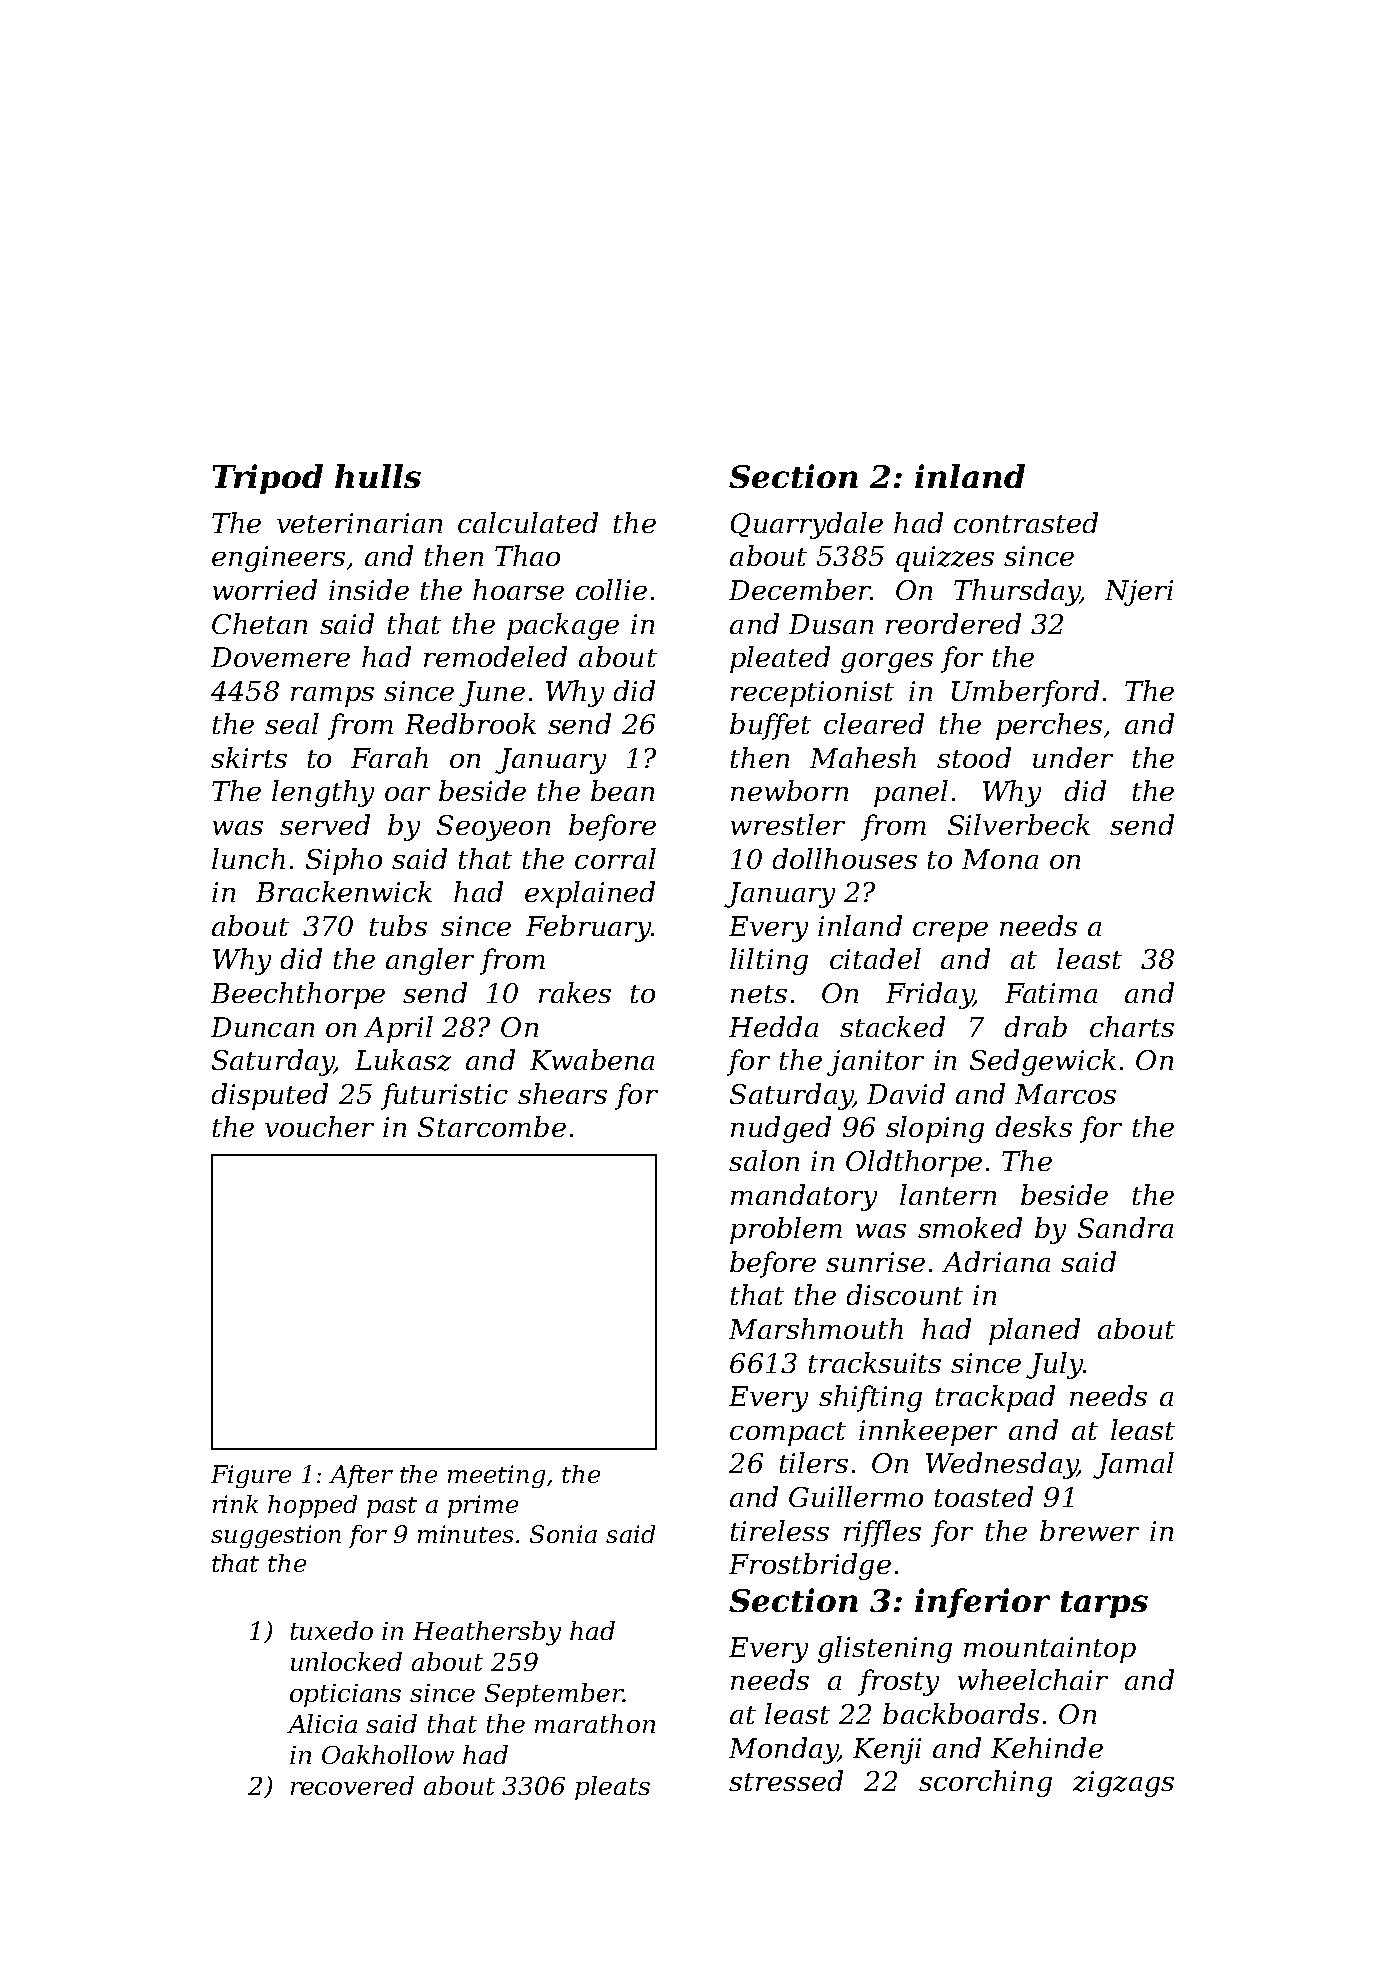 This image has height=1969, width=1386. Describe the element at coordinates (612, 1788) in the image. I see `pleats` at that location.
